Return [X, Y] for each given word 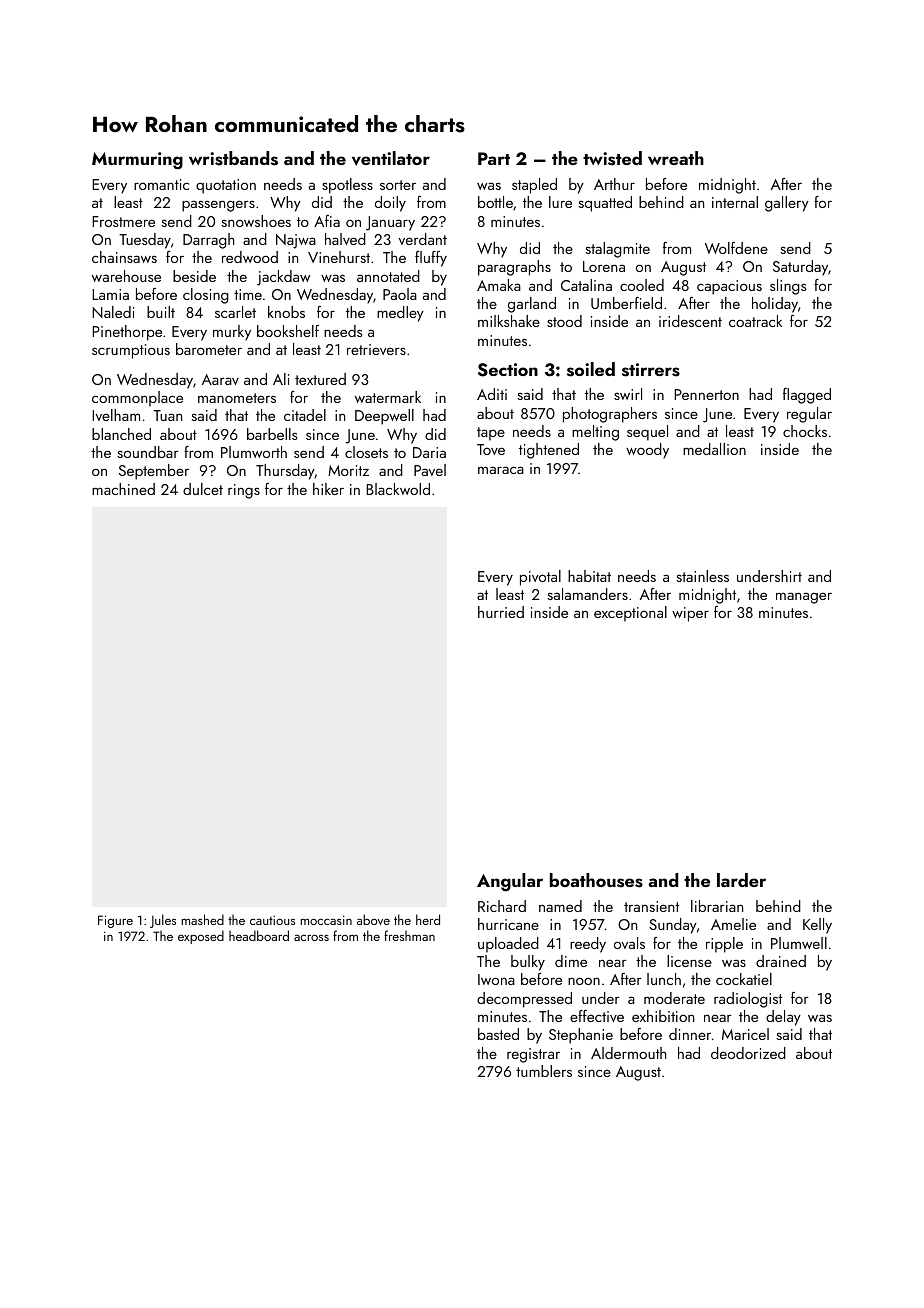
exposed [201, 937]
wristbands [233, 158]
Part [494, 158]
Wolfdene [736, 248]
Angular [510, 882]
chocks [805, 431]
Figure [115, 921]
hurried [501, 612]
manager [804, 598]
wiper [690, 614]
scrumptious [131, 351]
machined [123, 489]
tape [491, 434]
